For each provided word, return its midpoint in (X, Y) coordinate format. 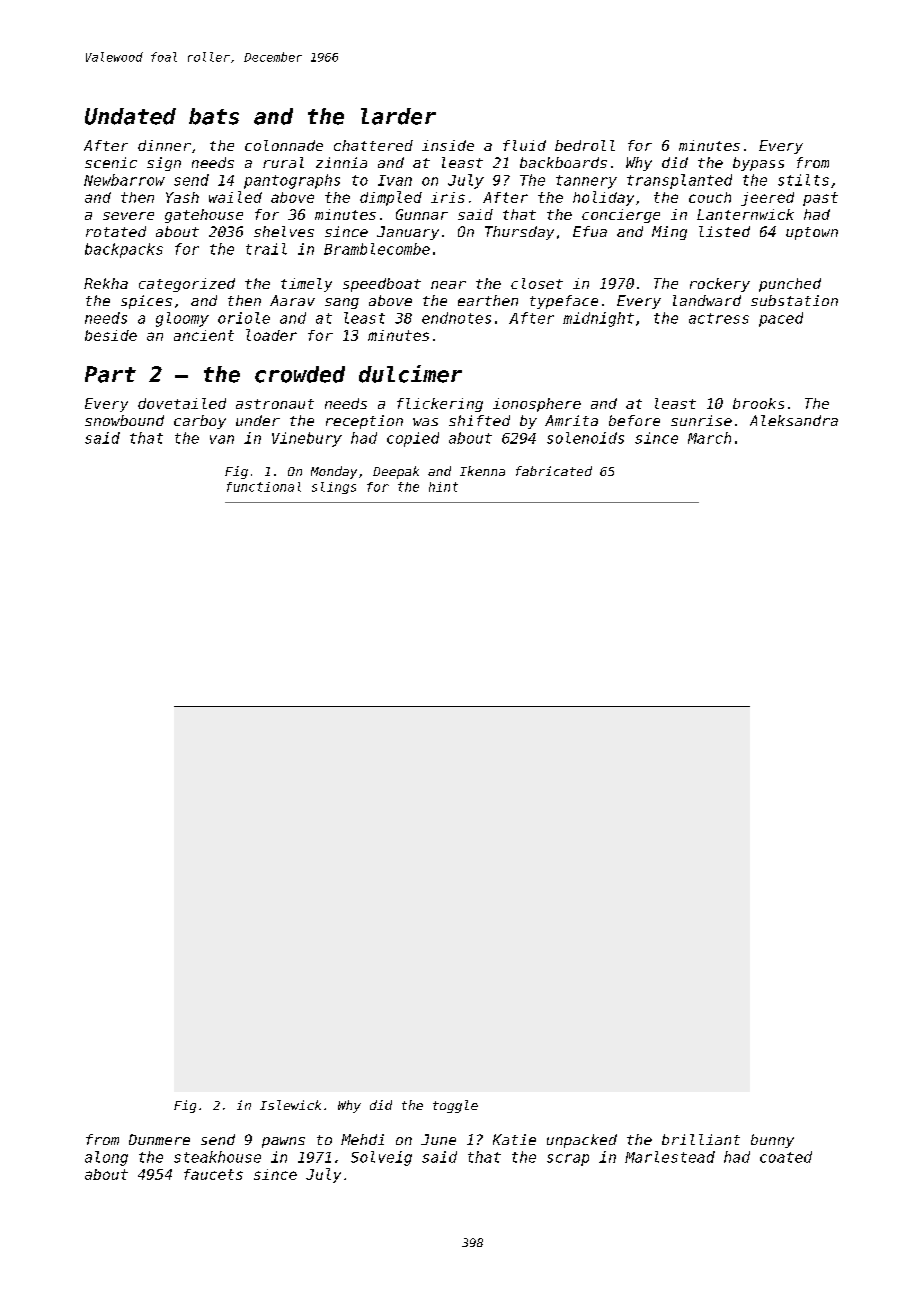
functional (264, 487)
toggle (455, 1106)
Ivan (395, 180)
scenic (111, 162)
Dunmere (159, 1139)
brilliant (701, 1139)
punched (790, 285)
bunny (772, 1141)
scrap (568, 1160)
